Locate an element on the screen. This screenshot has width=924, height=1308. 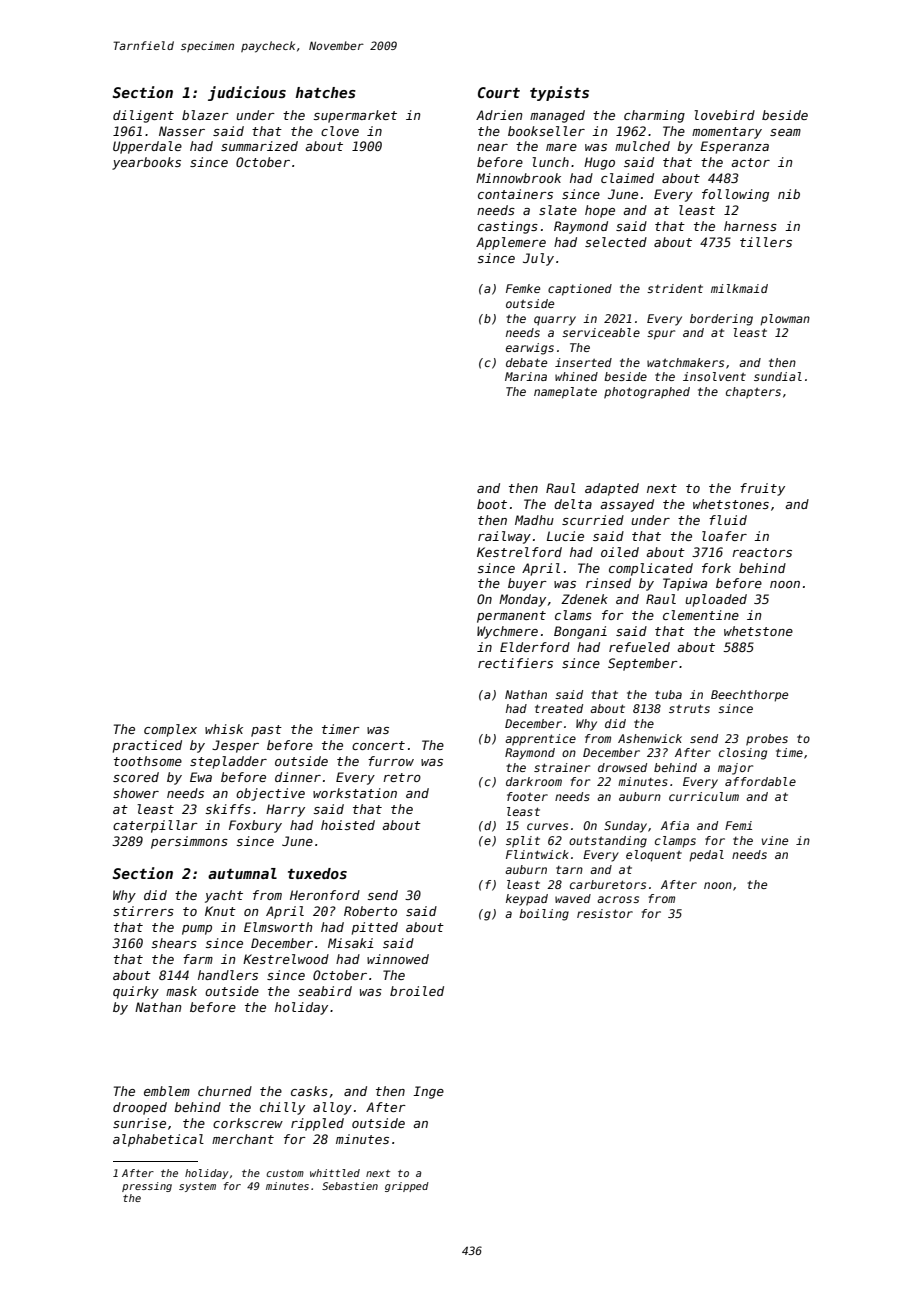
system is located at coordinates (197, 1187).
